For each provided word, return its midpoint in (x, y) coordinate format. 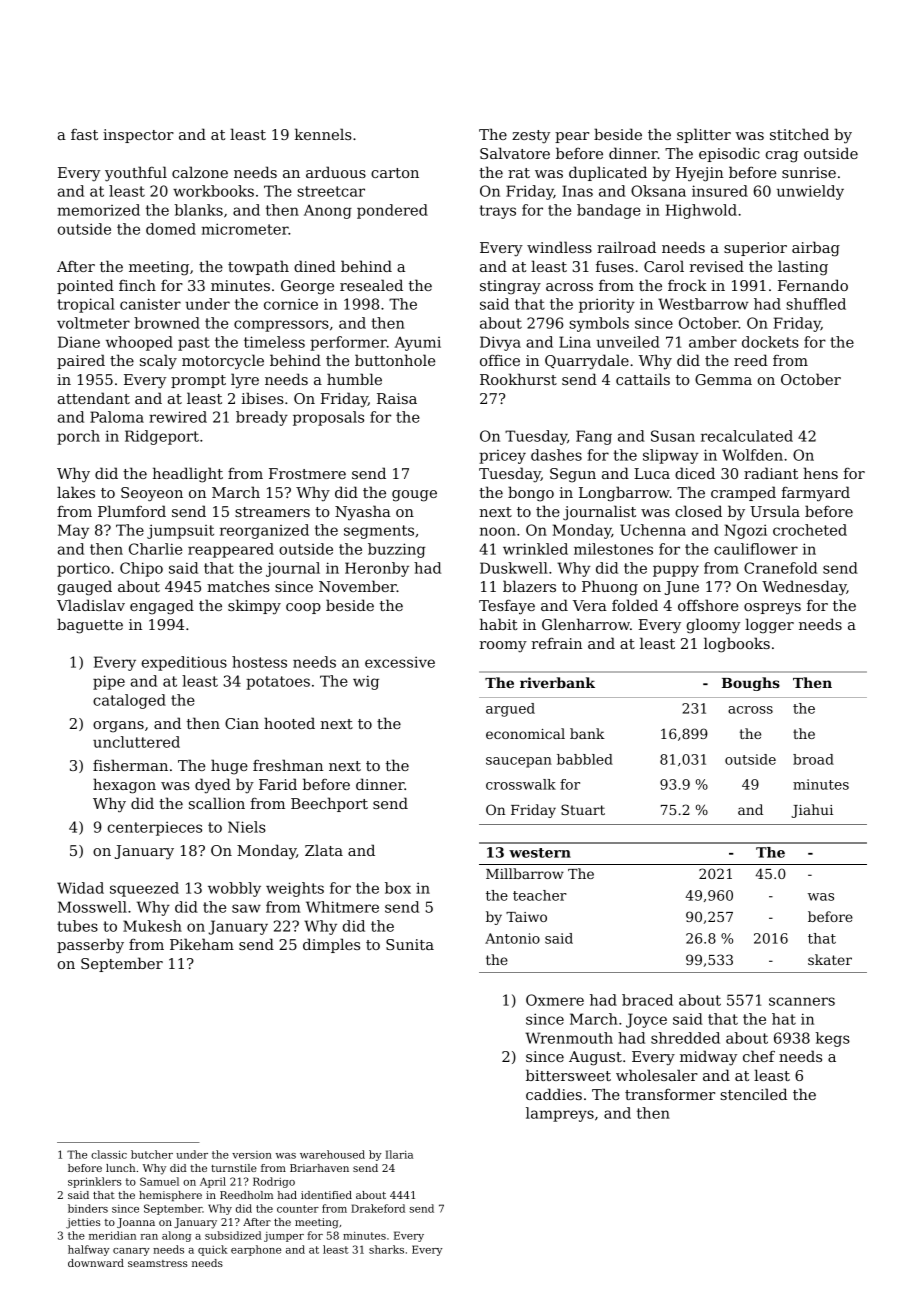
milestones (613, 549)
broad (813, 759)
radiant (771, 473)
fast (84, 134)
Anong (328, 212)
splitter (704, 135)
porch (78, 437)
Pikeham (202, 944)
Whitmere (342, 907)
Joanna (136, 1223)
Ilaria (399, 1154)
